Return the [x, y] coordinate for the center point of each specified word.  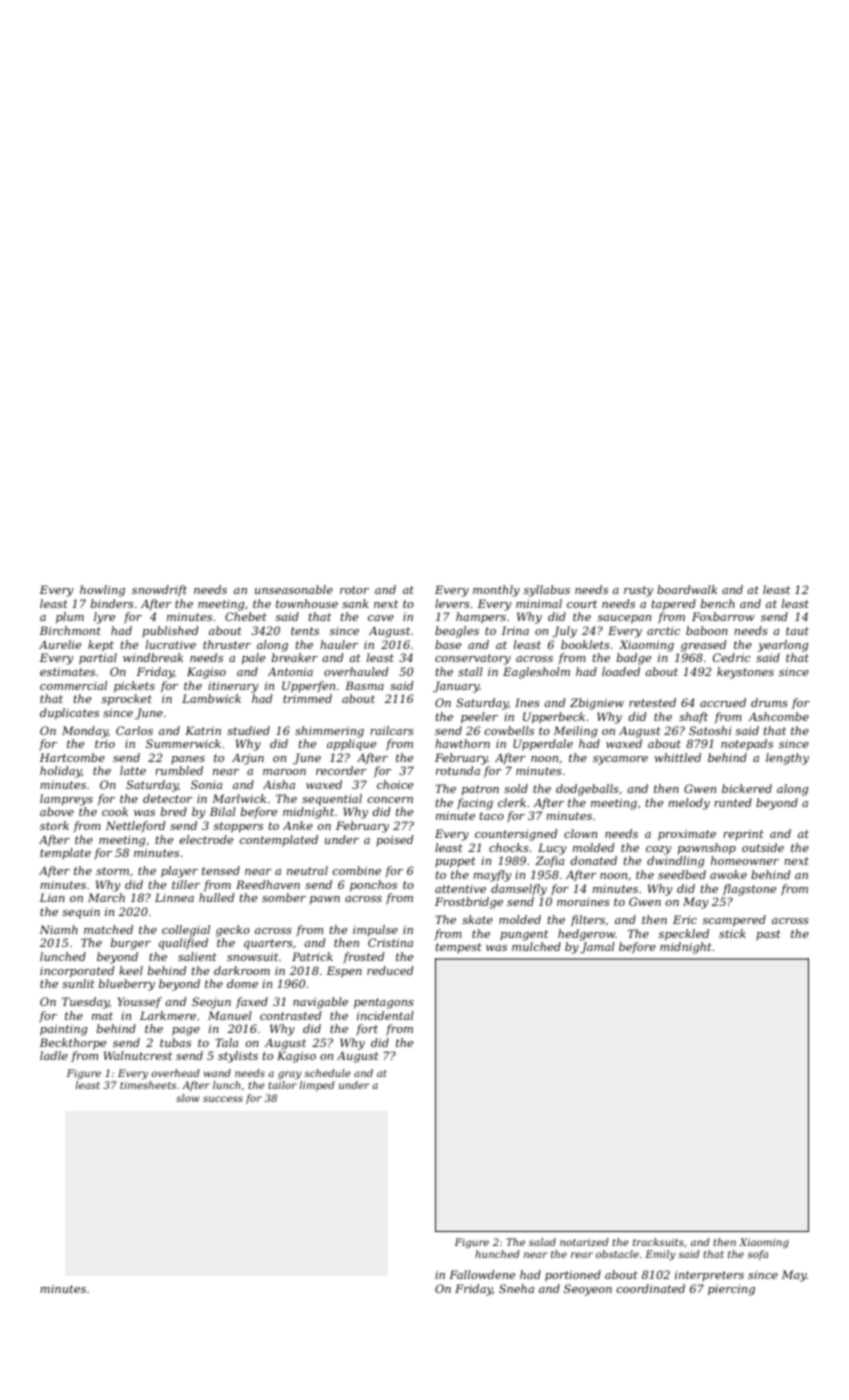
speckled [684, 935]
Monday [85, 732]
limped [317, 1086]
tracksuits [658, 1242]
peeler [479, 718]
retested [652, 702]
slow [188, 1098]
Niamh [59, 929]
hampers [481, 618]
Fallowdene [482, 1274]
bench [718, 603]
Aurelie [60, 644]
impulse [375, 930]
